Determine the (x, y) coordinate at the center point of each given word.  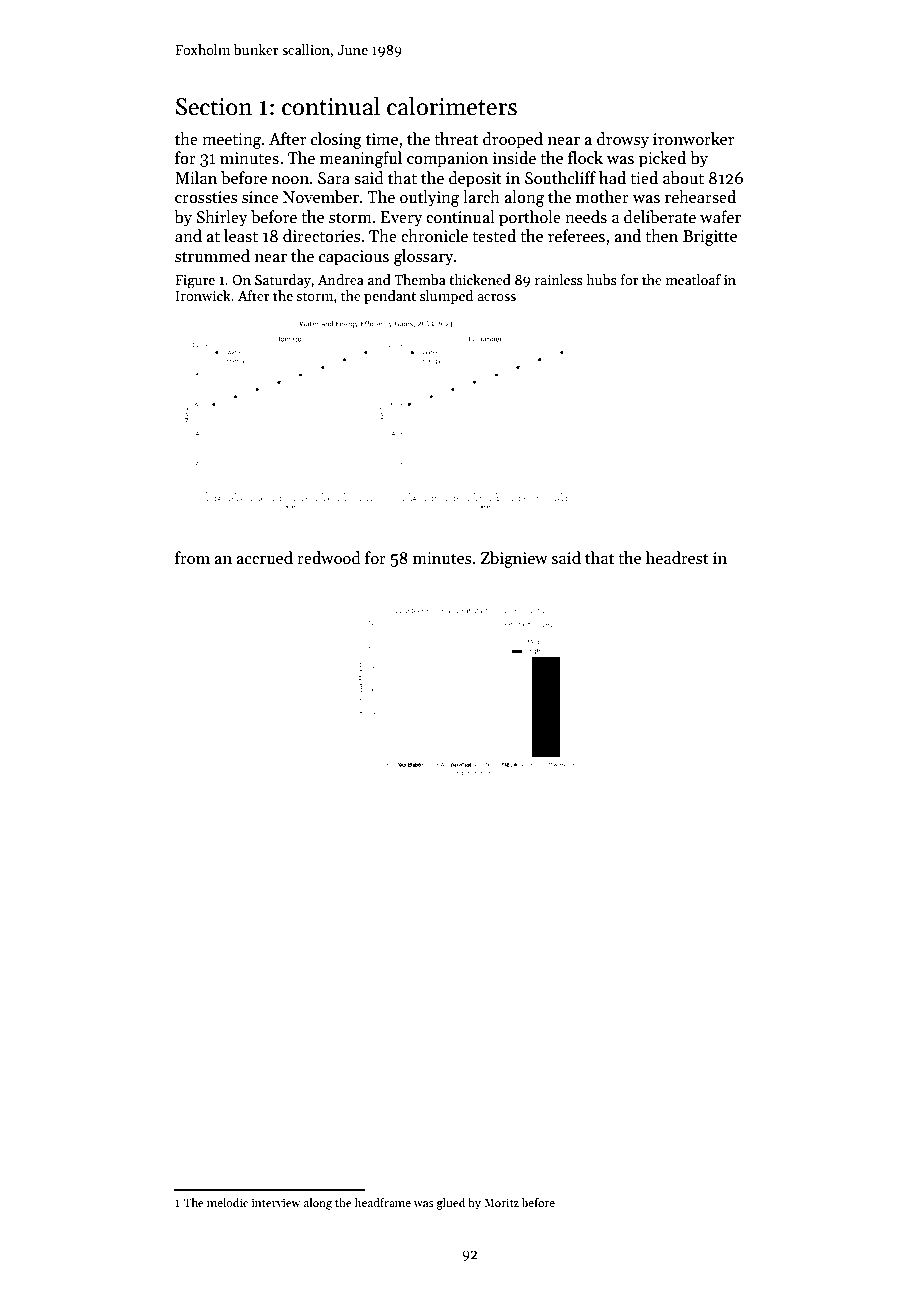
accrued (264, 558)
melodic (227, 1202)
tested (494, 236)
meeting (231, 141)
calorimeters (452, 106)
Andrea (341, 279)
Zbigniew (514, 559)
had (612, 177)
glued (451, 1204)
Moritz (501, 1202)
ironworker (693, 138)
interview (276, 1202)
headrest (677, 558)
